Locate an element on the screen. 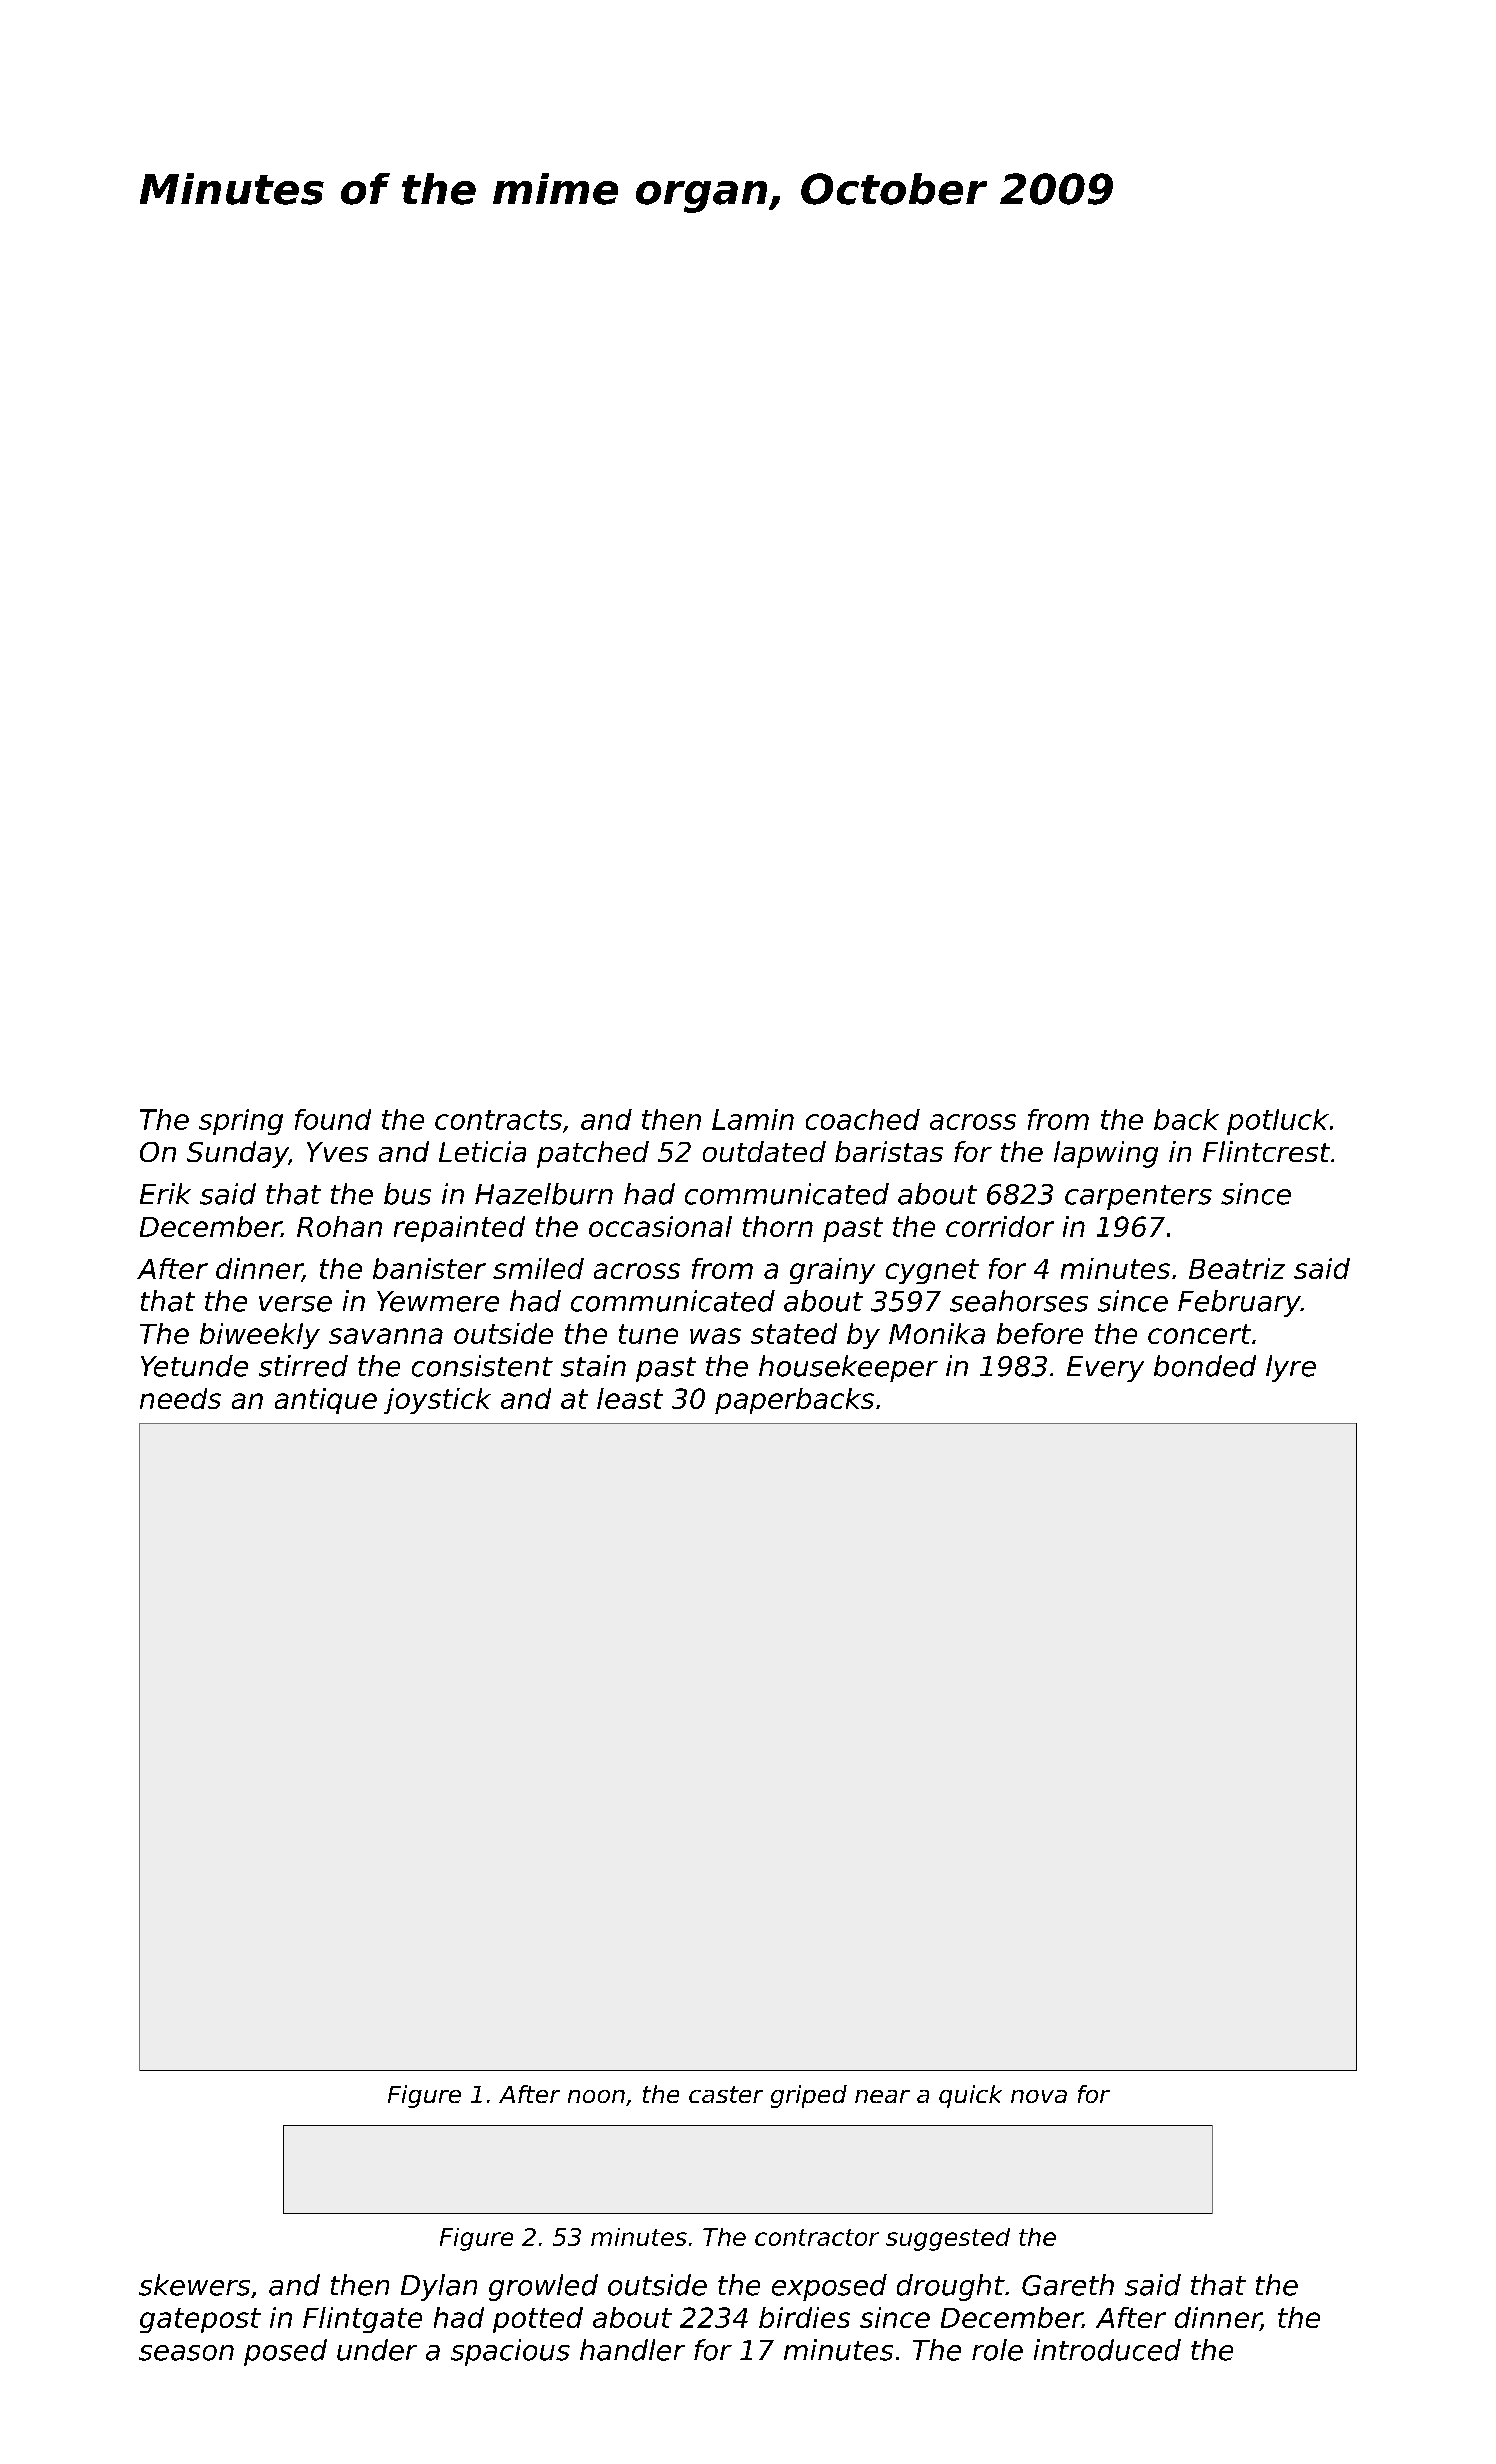  noon is located at coordinates (596, 2096).
